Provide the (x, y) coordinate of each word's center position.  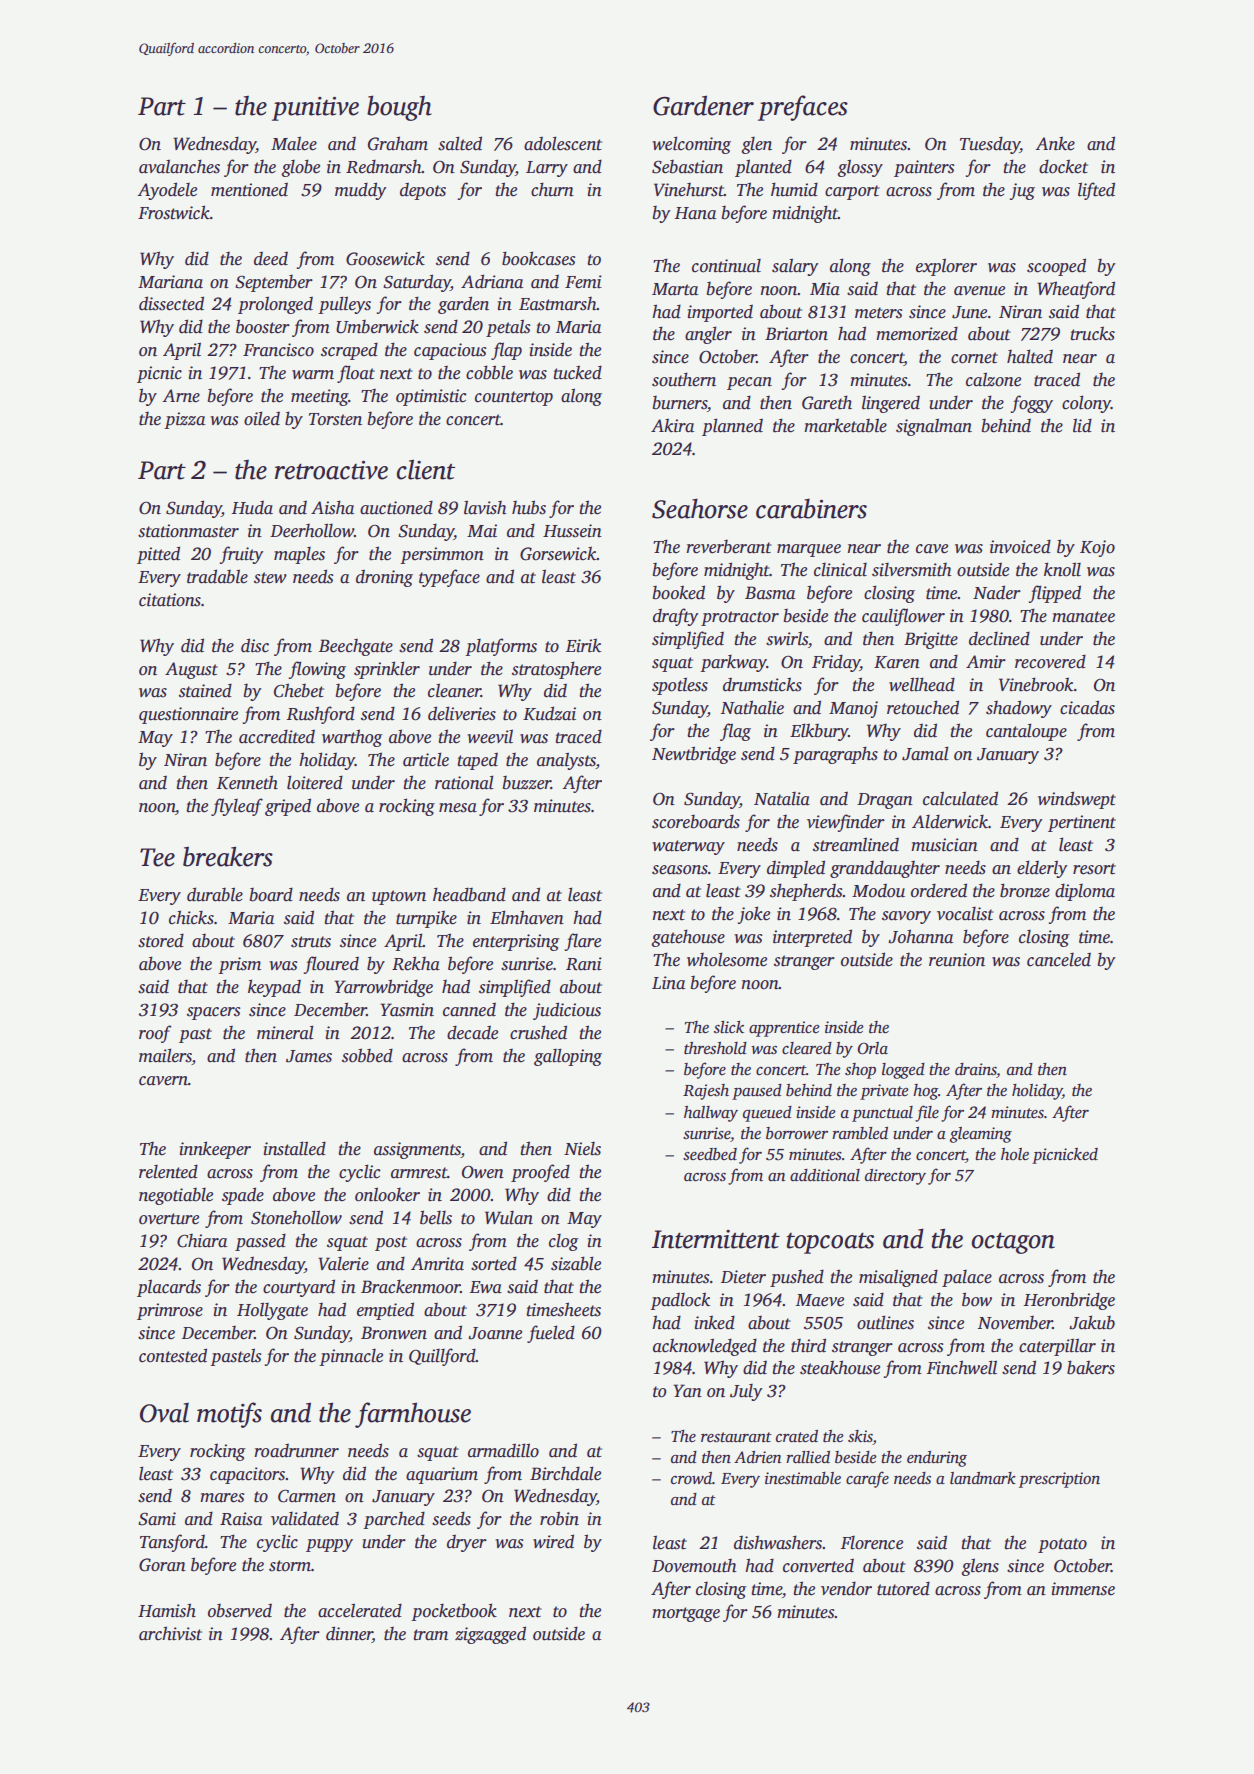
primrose (170, 1311)
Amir (986, 662)
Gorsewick (558, 553)
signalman (934, 427)
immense (1083, 1589)
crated (797, 1436)
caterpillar (1057, 1347)
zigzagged (490, 1635)
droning (384, 578)
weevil (490, 736)
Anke (1055, 143)
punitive (315, 109)
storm (290, 1566)
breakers (228, 856)
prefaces (803, 108)
